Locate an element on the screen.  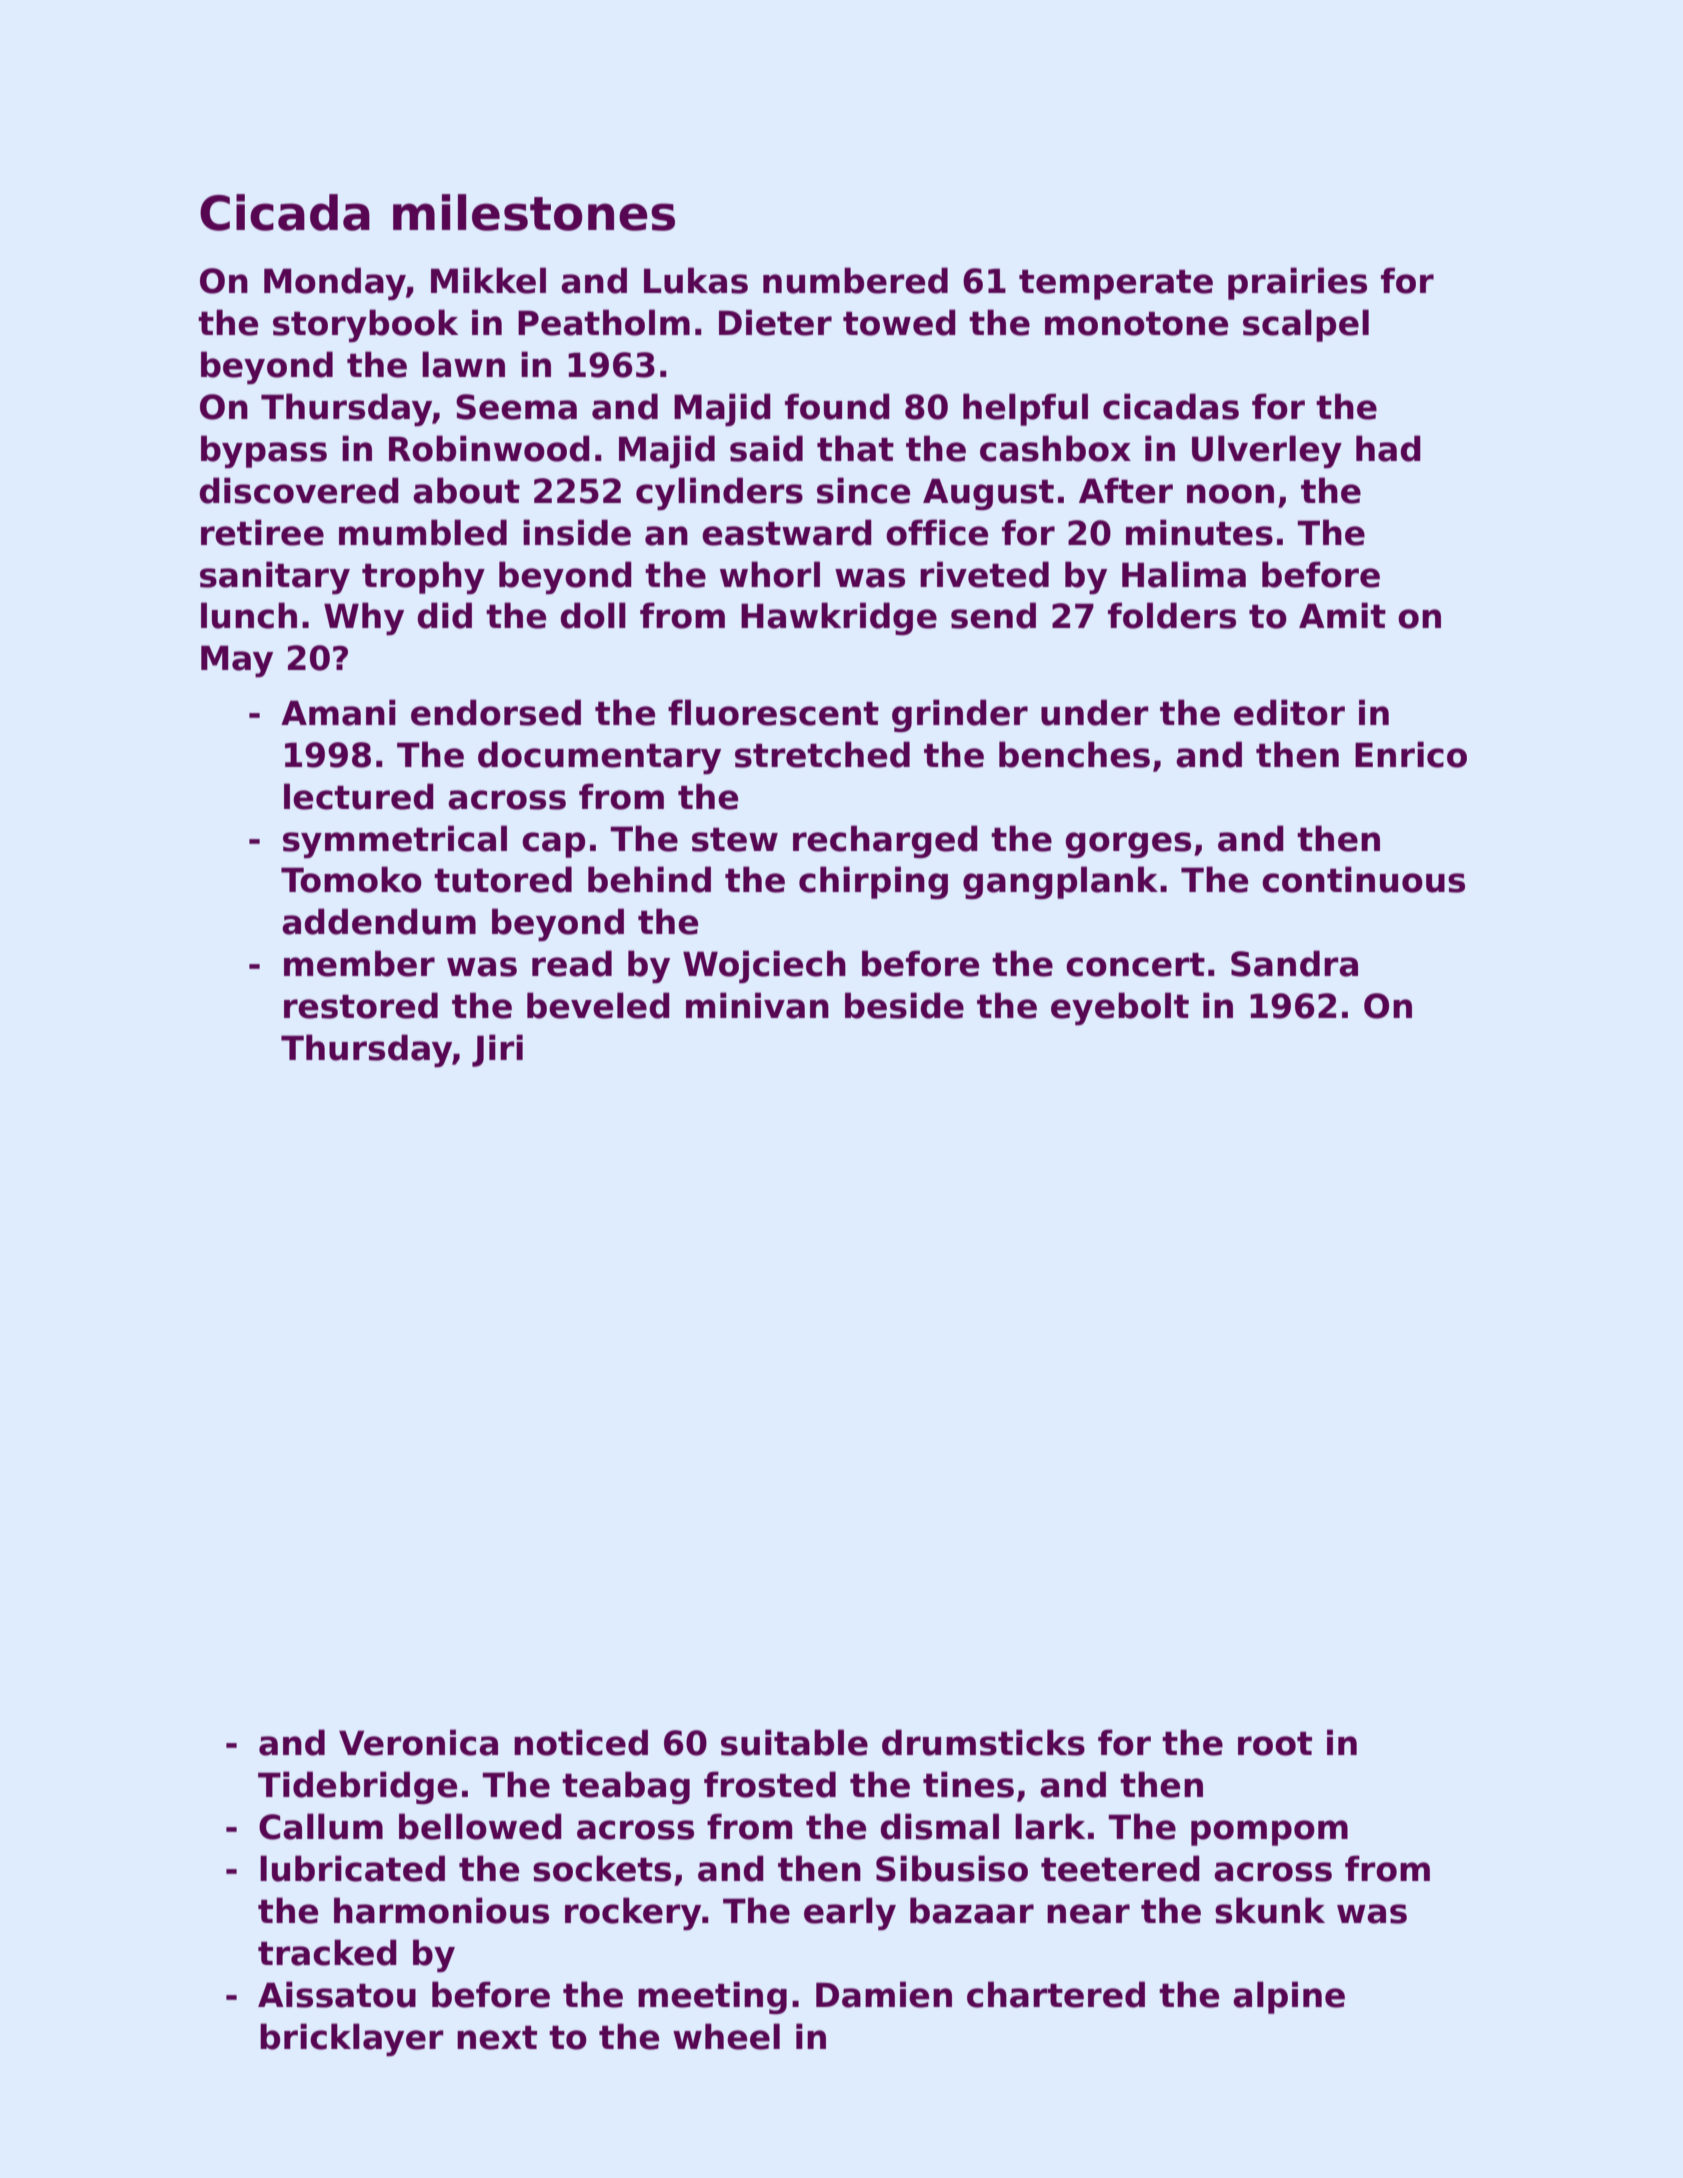
Veronica is located at coordinates (418, 1742).
